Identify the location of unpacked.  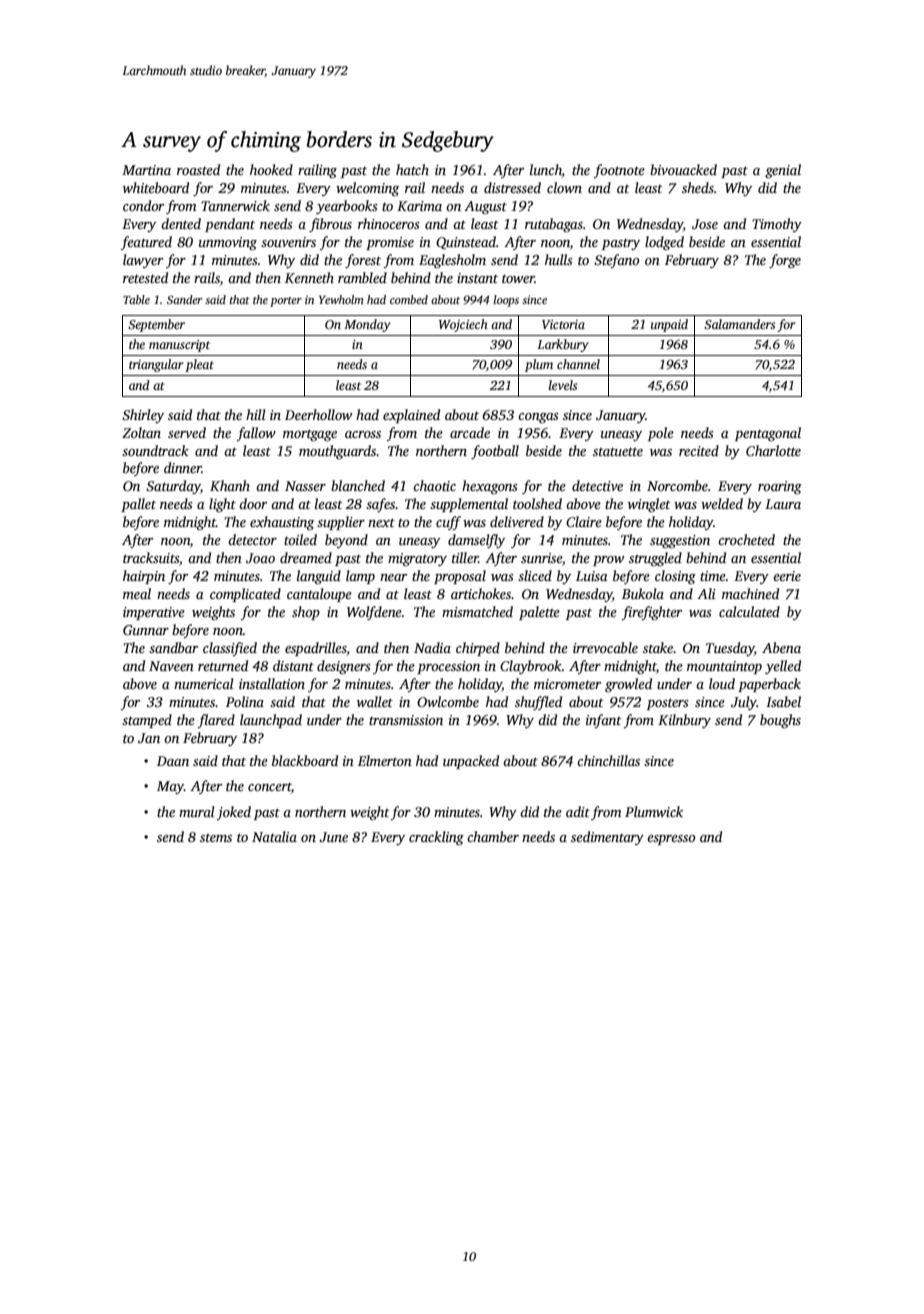
(471, 762).
